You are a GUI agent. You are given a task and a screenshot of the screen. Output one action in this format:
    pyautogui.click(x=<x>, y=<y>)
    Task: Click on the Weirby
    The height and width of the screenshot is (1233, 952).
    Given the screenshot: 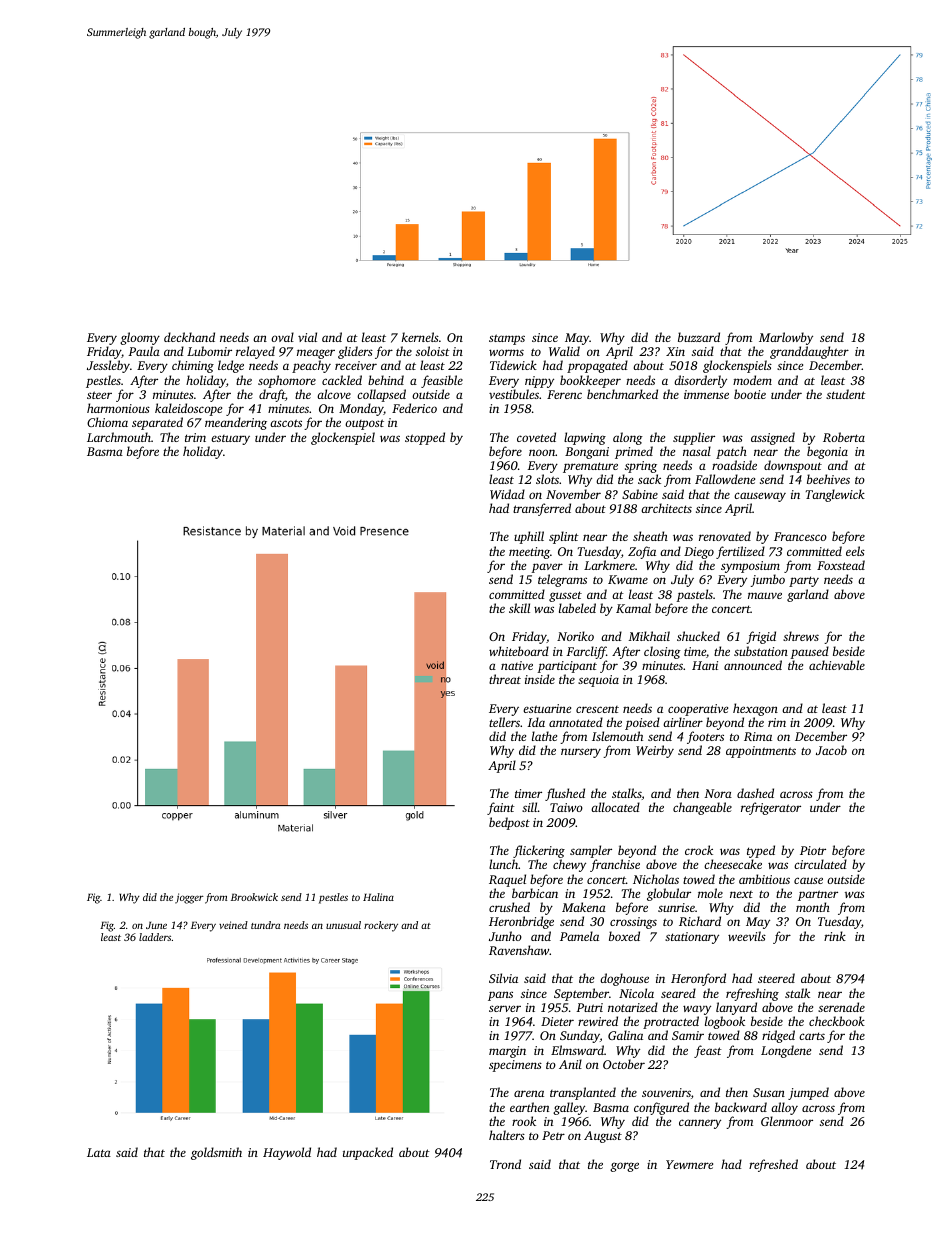 What is the action you would take?
    pyautogui.click(x=655, y=751)
